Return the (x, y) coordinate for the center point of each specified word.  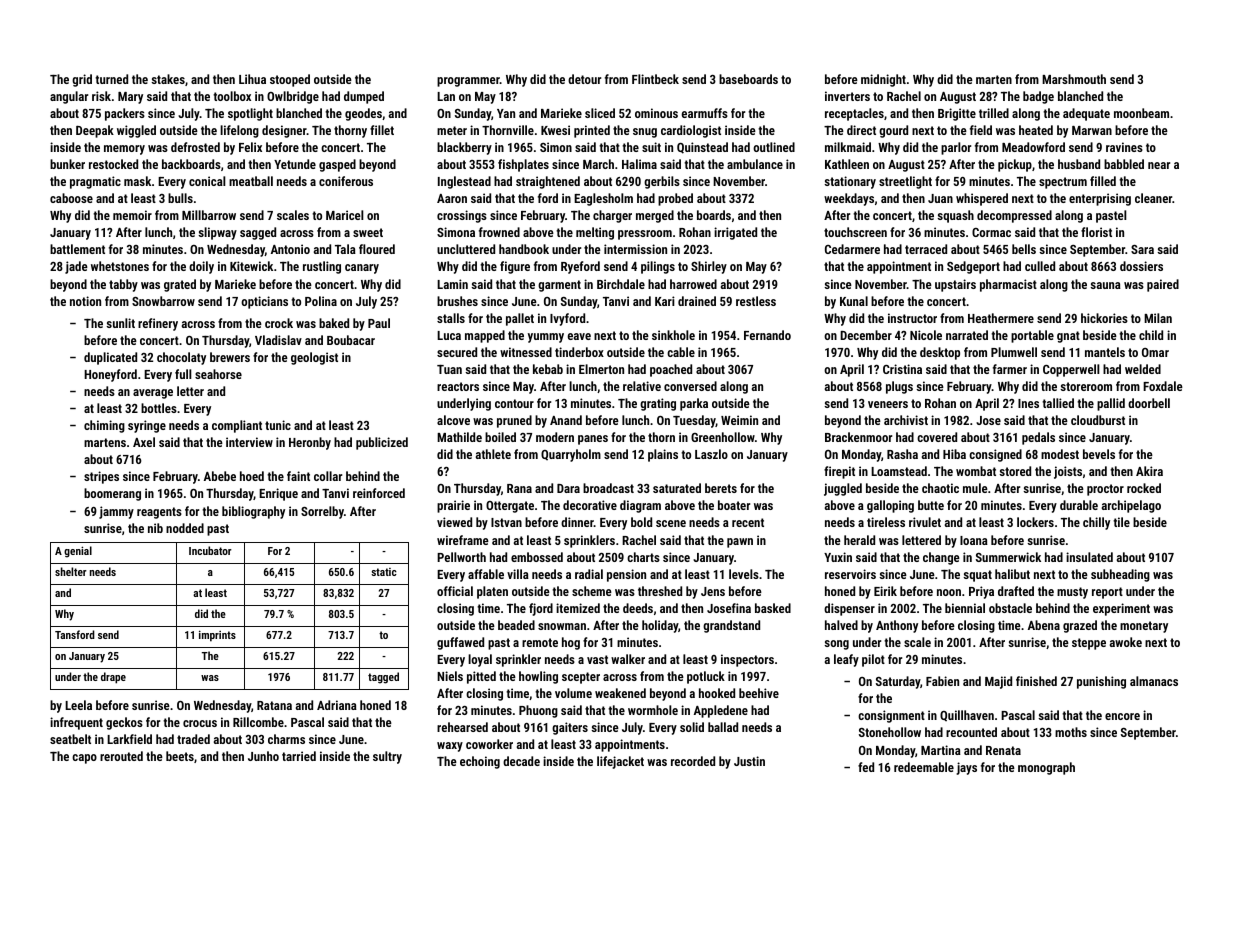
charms (286, 739)
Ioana (974, 540)
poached (671, 370)
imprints (217, 636)
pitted (481, 677)
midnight (883, 80)
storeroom (1086, 386)
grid (82, 80)
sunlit (120, 323)
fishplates (523, 165)
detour (584, 79)
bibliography (253, 512)
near (1159, 165)
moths (1071, 732)
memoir (132, 215)
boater (734, 505)
